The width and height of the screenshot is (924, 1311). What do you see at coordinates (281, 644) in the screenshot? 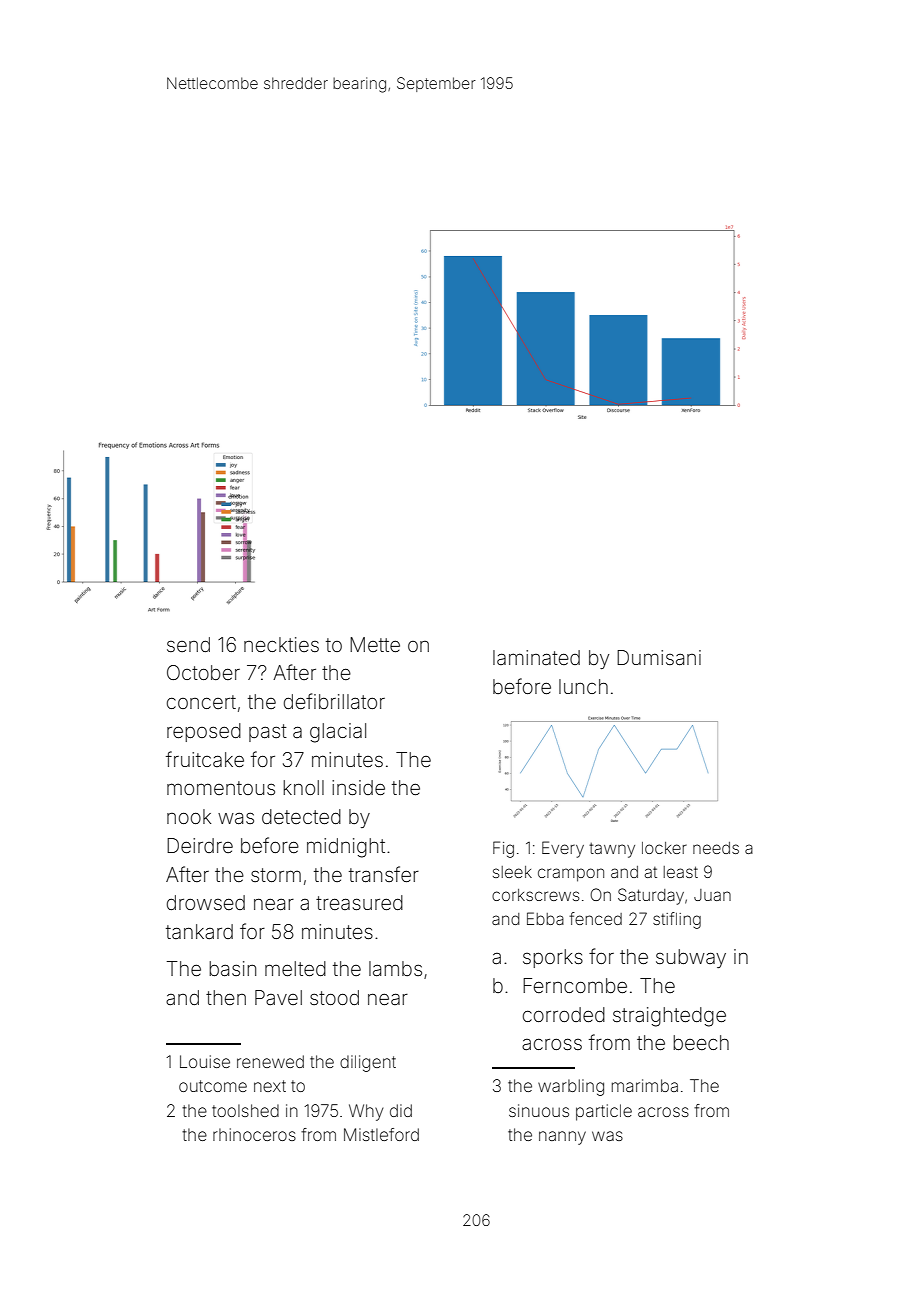
I see `neckties` at bounding box center [281, 644].
